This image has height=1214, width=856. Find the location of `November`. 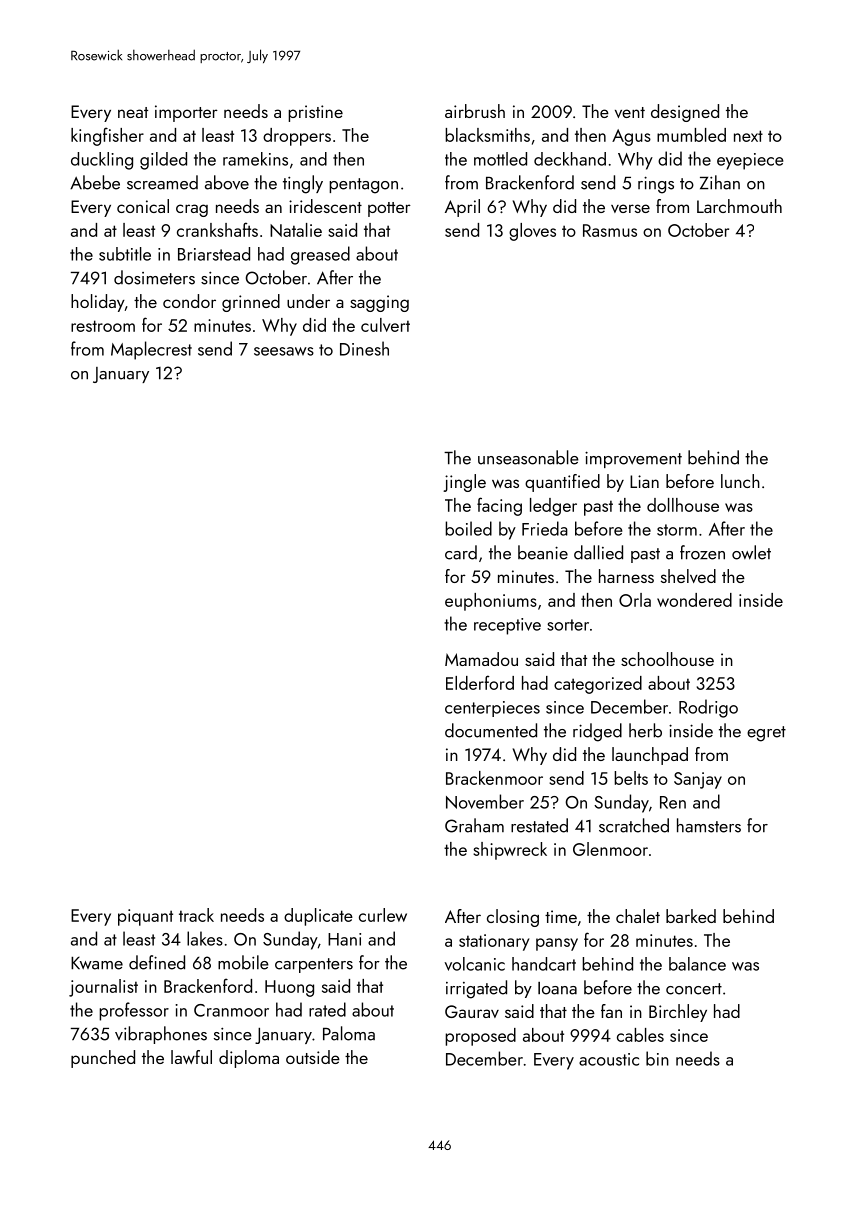

November is located at coordinates (485, 801).
